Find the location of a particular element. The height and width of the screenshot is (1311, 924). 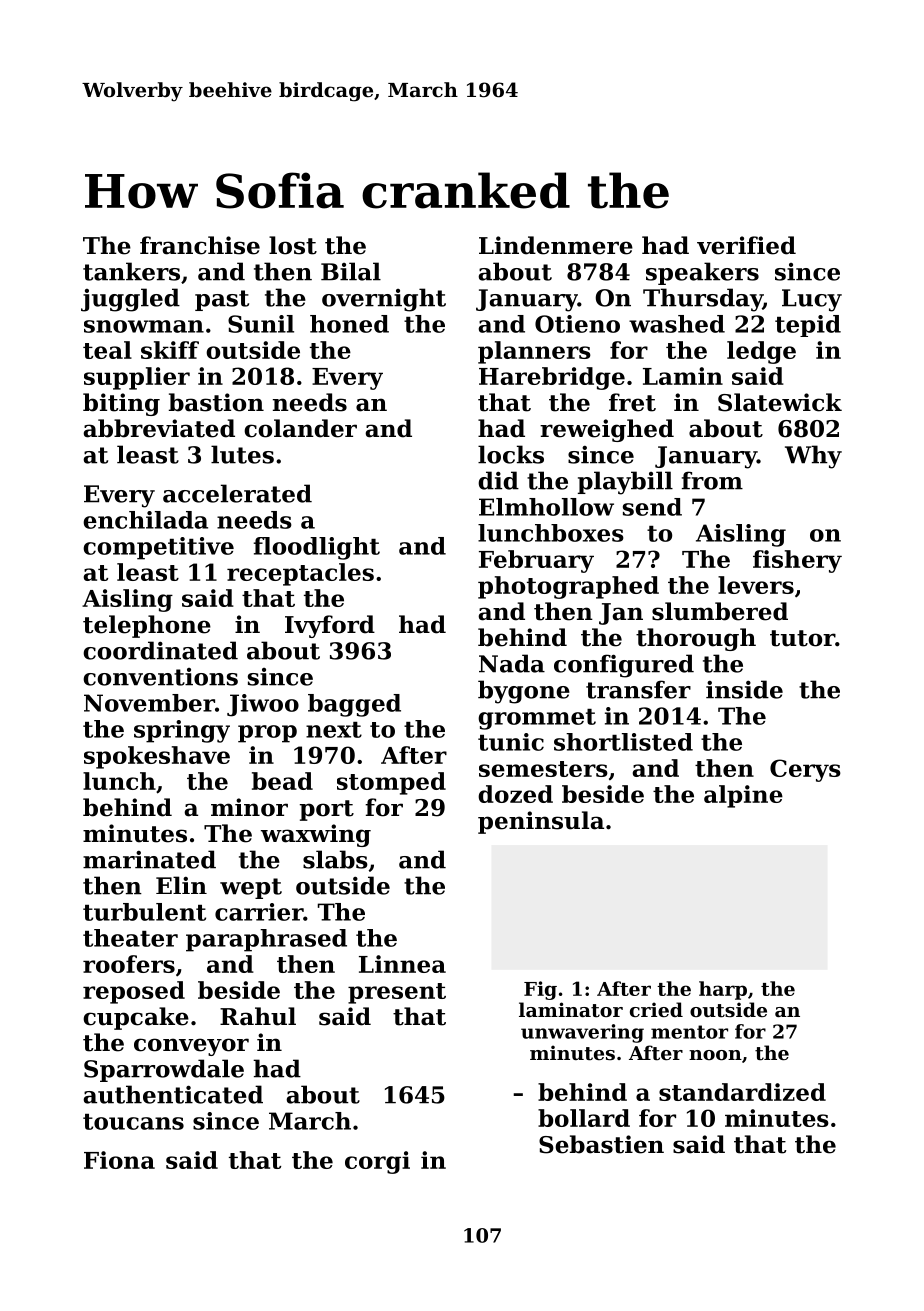

telephone is located at coordinates (147, 626).
